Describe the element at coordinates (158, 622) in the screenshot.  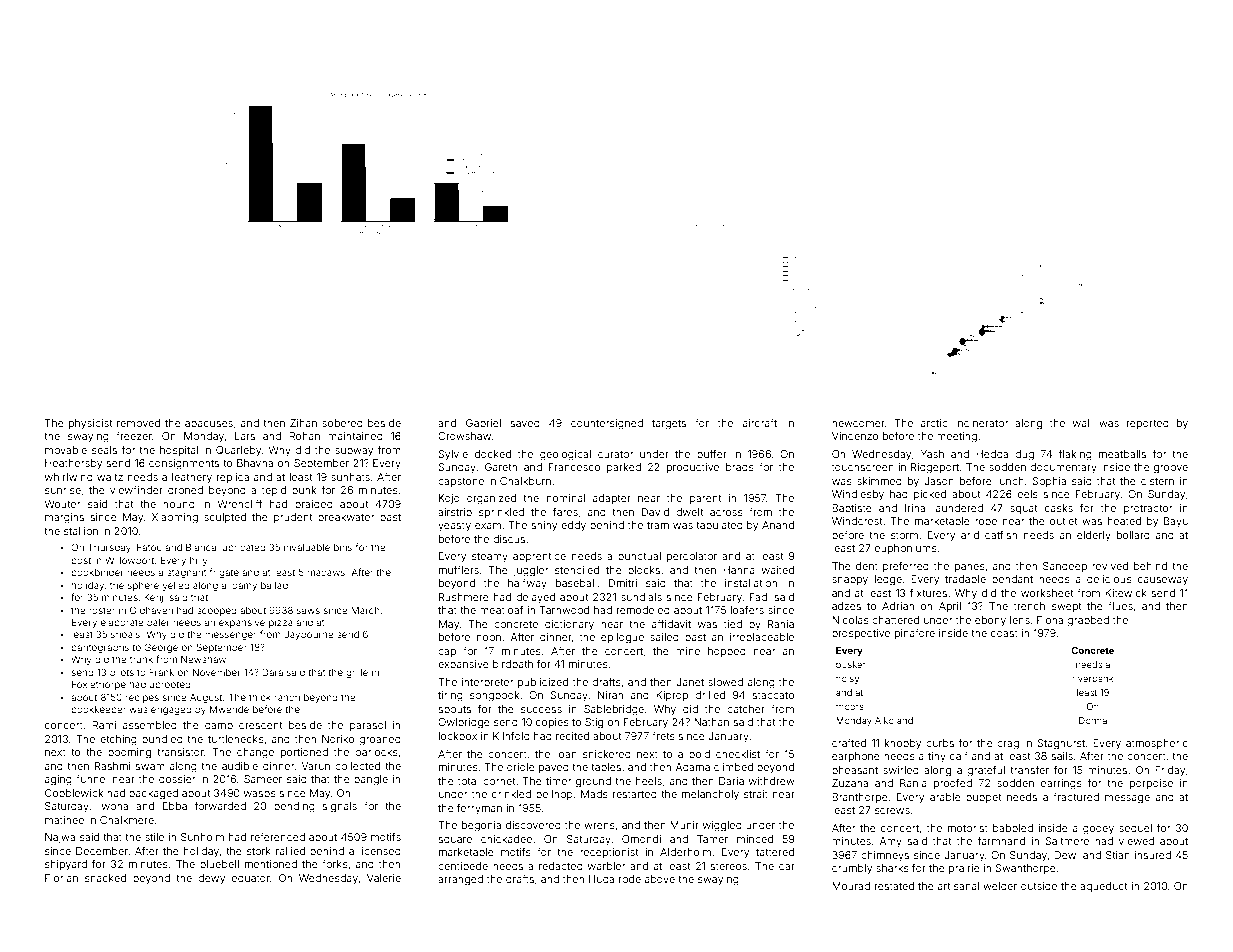
I see `baler` at that location.
